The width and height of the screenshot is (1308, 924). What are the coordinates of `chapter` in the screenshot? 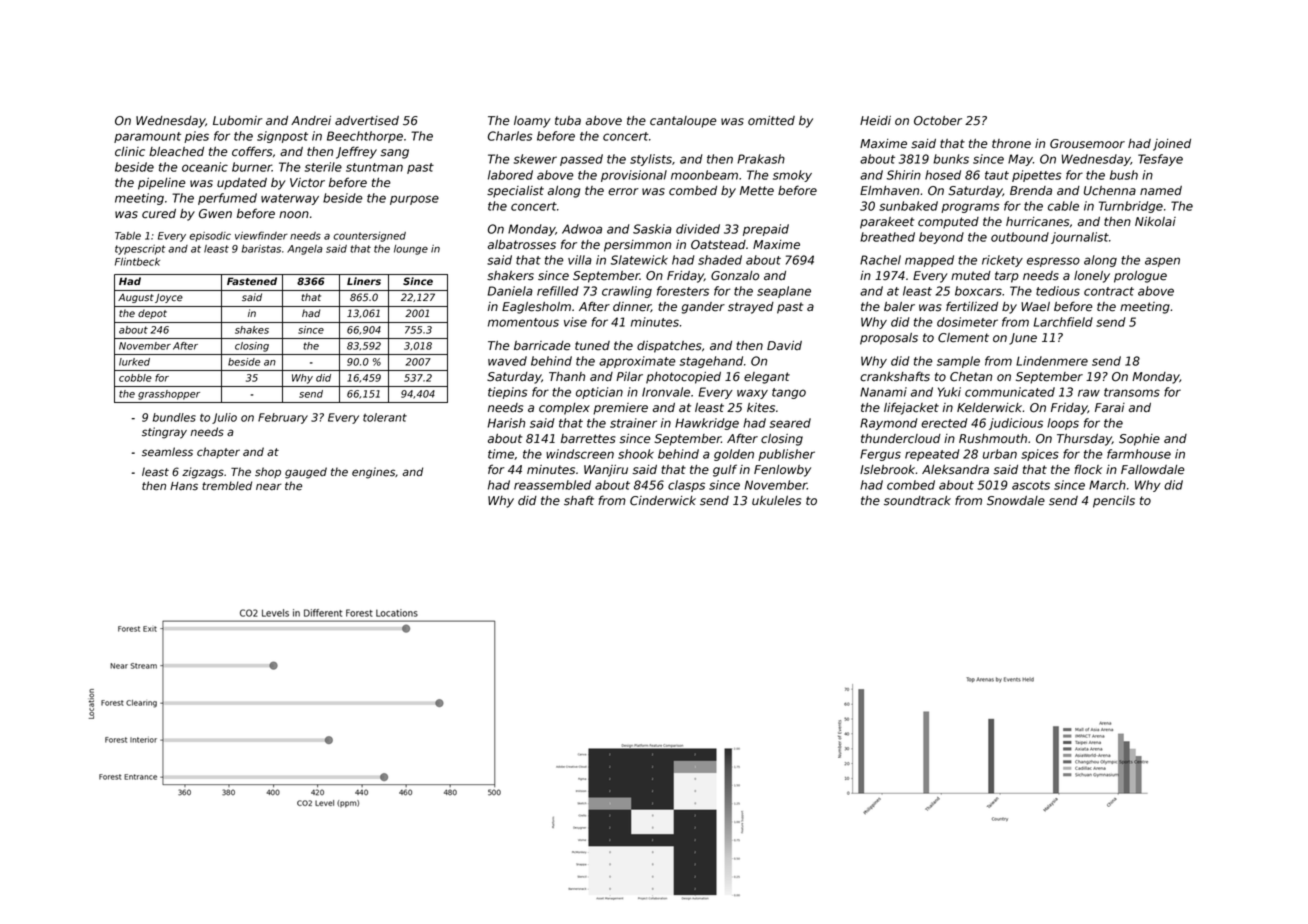 It's located at (218, 452).
